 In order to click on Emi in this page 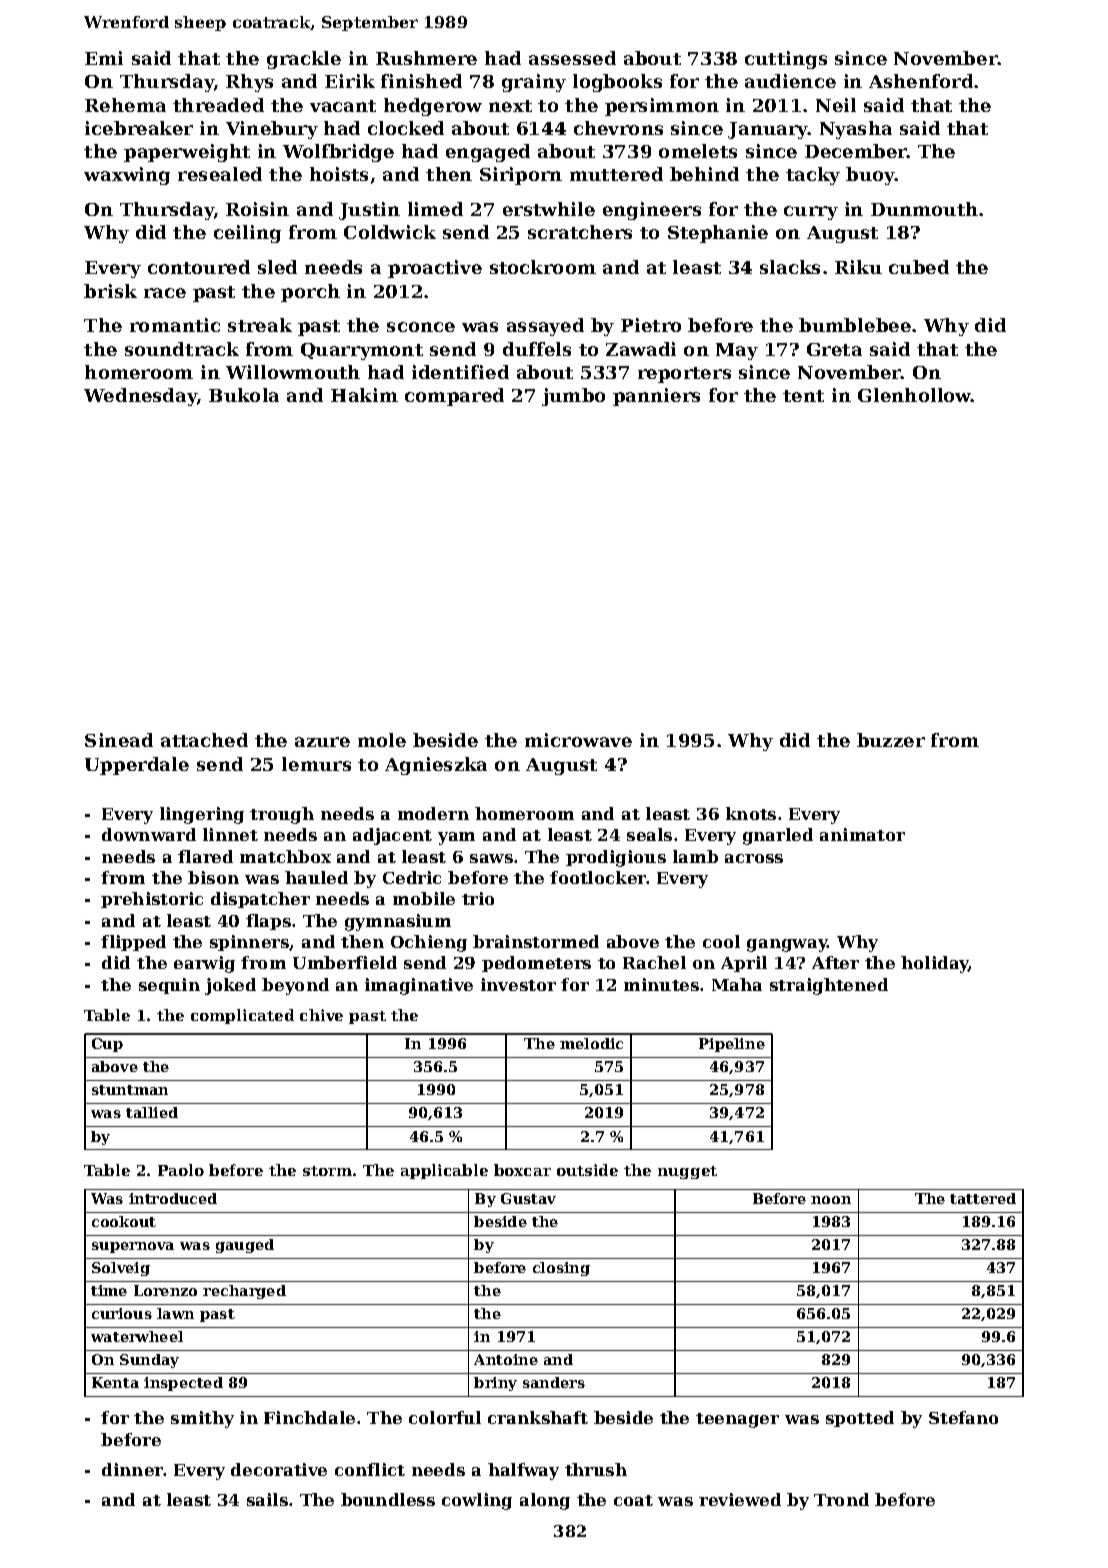, I will do `click(104, 58)`.
